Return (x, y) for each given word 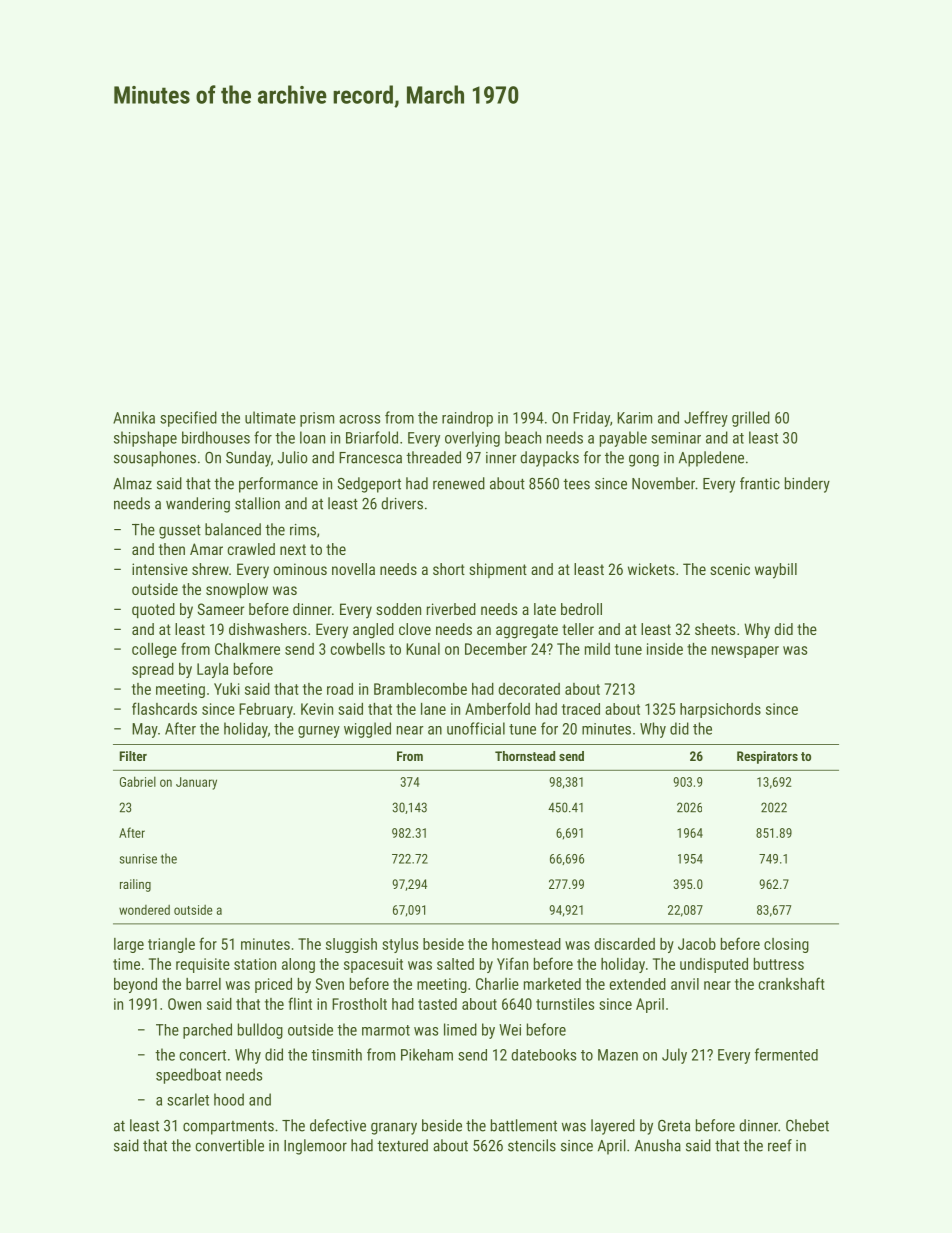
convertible (230, 1145)
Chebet (807, 1125)
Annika (134, 417)
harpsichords (720, 710)
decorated (529, 689)
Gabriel (138, 781)
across (359, 419)
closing (786, 945)
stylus (400, 945)
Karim (634, 418)
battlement (524, 1125)
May (145, 730)
